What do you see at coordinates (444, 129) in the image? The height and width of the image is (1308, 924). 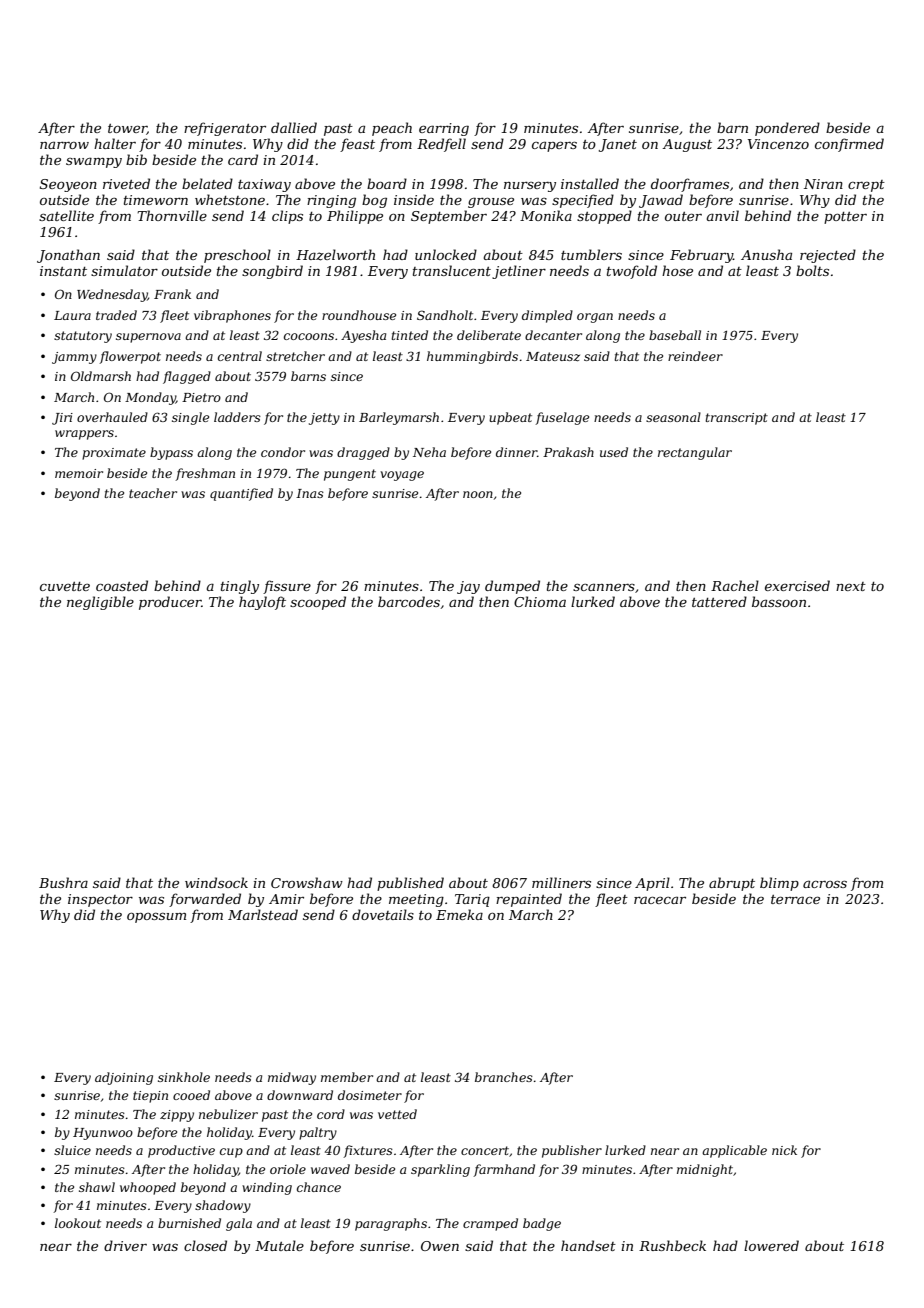 I see `earring` at bounding box center [444, 129].
